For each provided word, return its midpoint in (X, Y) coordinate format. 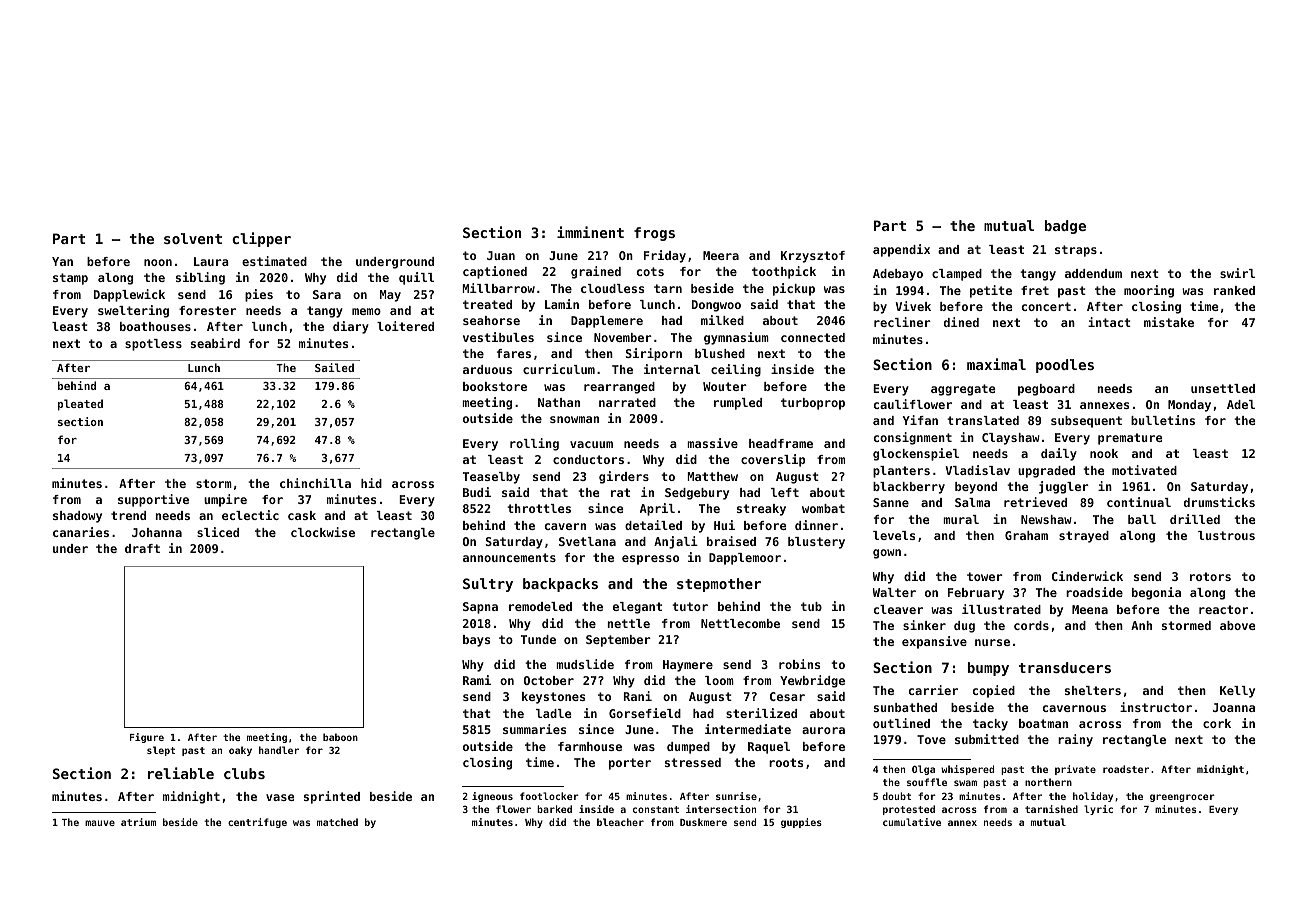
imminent (590, 232)
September (618, 641)
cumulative (912, 822)
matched (337, 822)
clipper (261, 239)
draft (142, 548)
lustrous (1226, 535)
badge (1065, 227)
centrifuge (257, 823)
